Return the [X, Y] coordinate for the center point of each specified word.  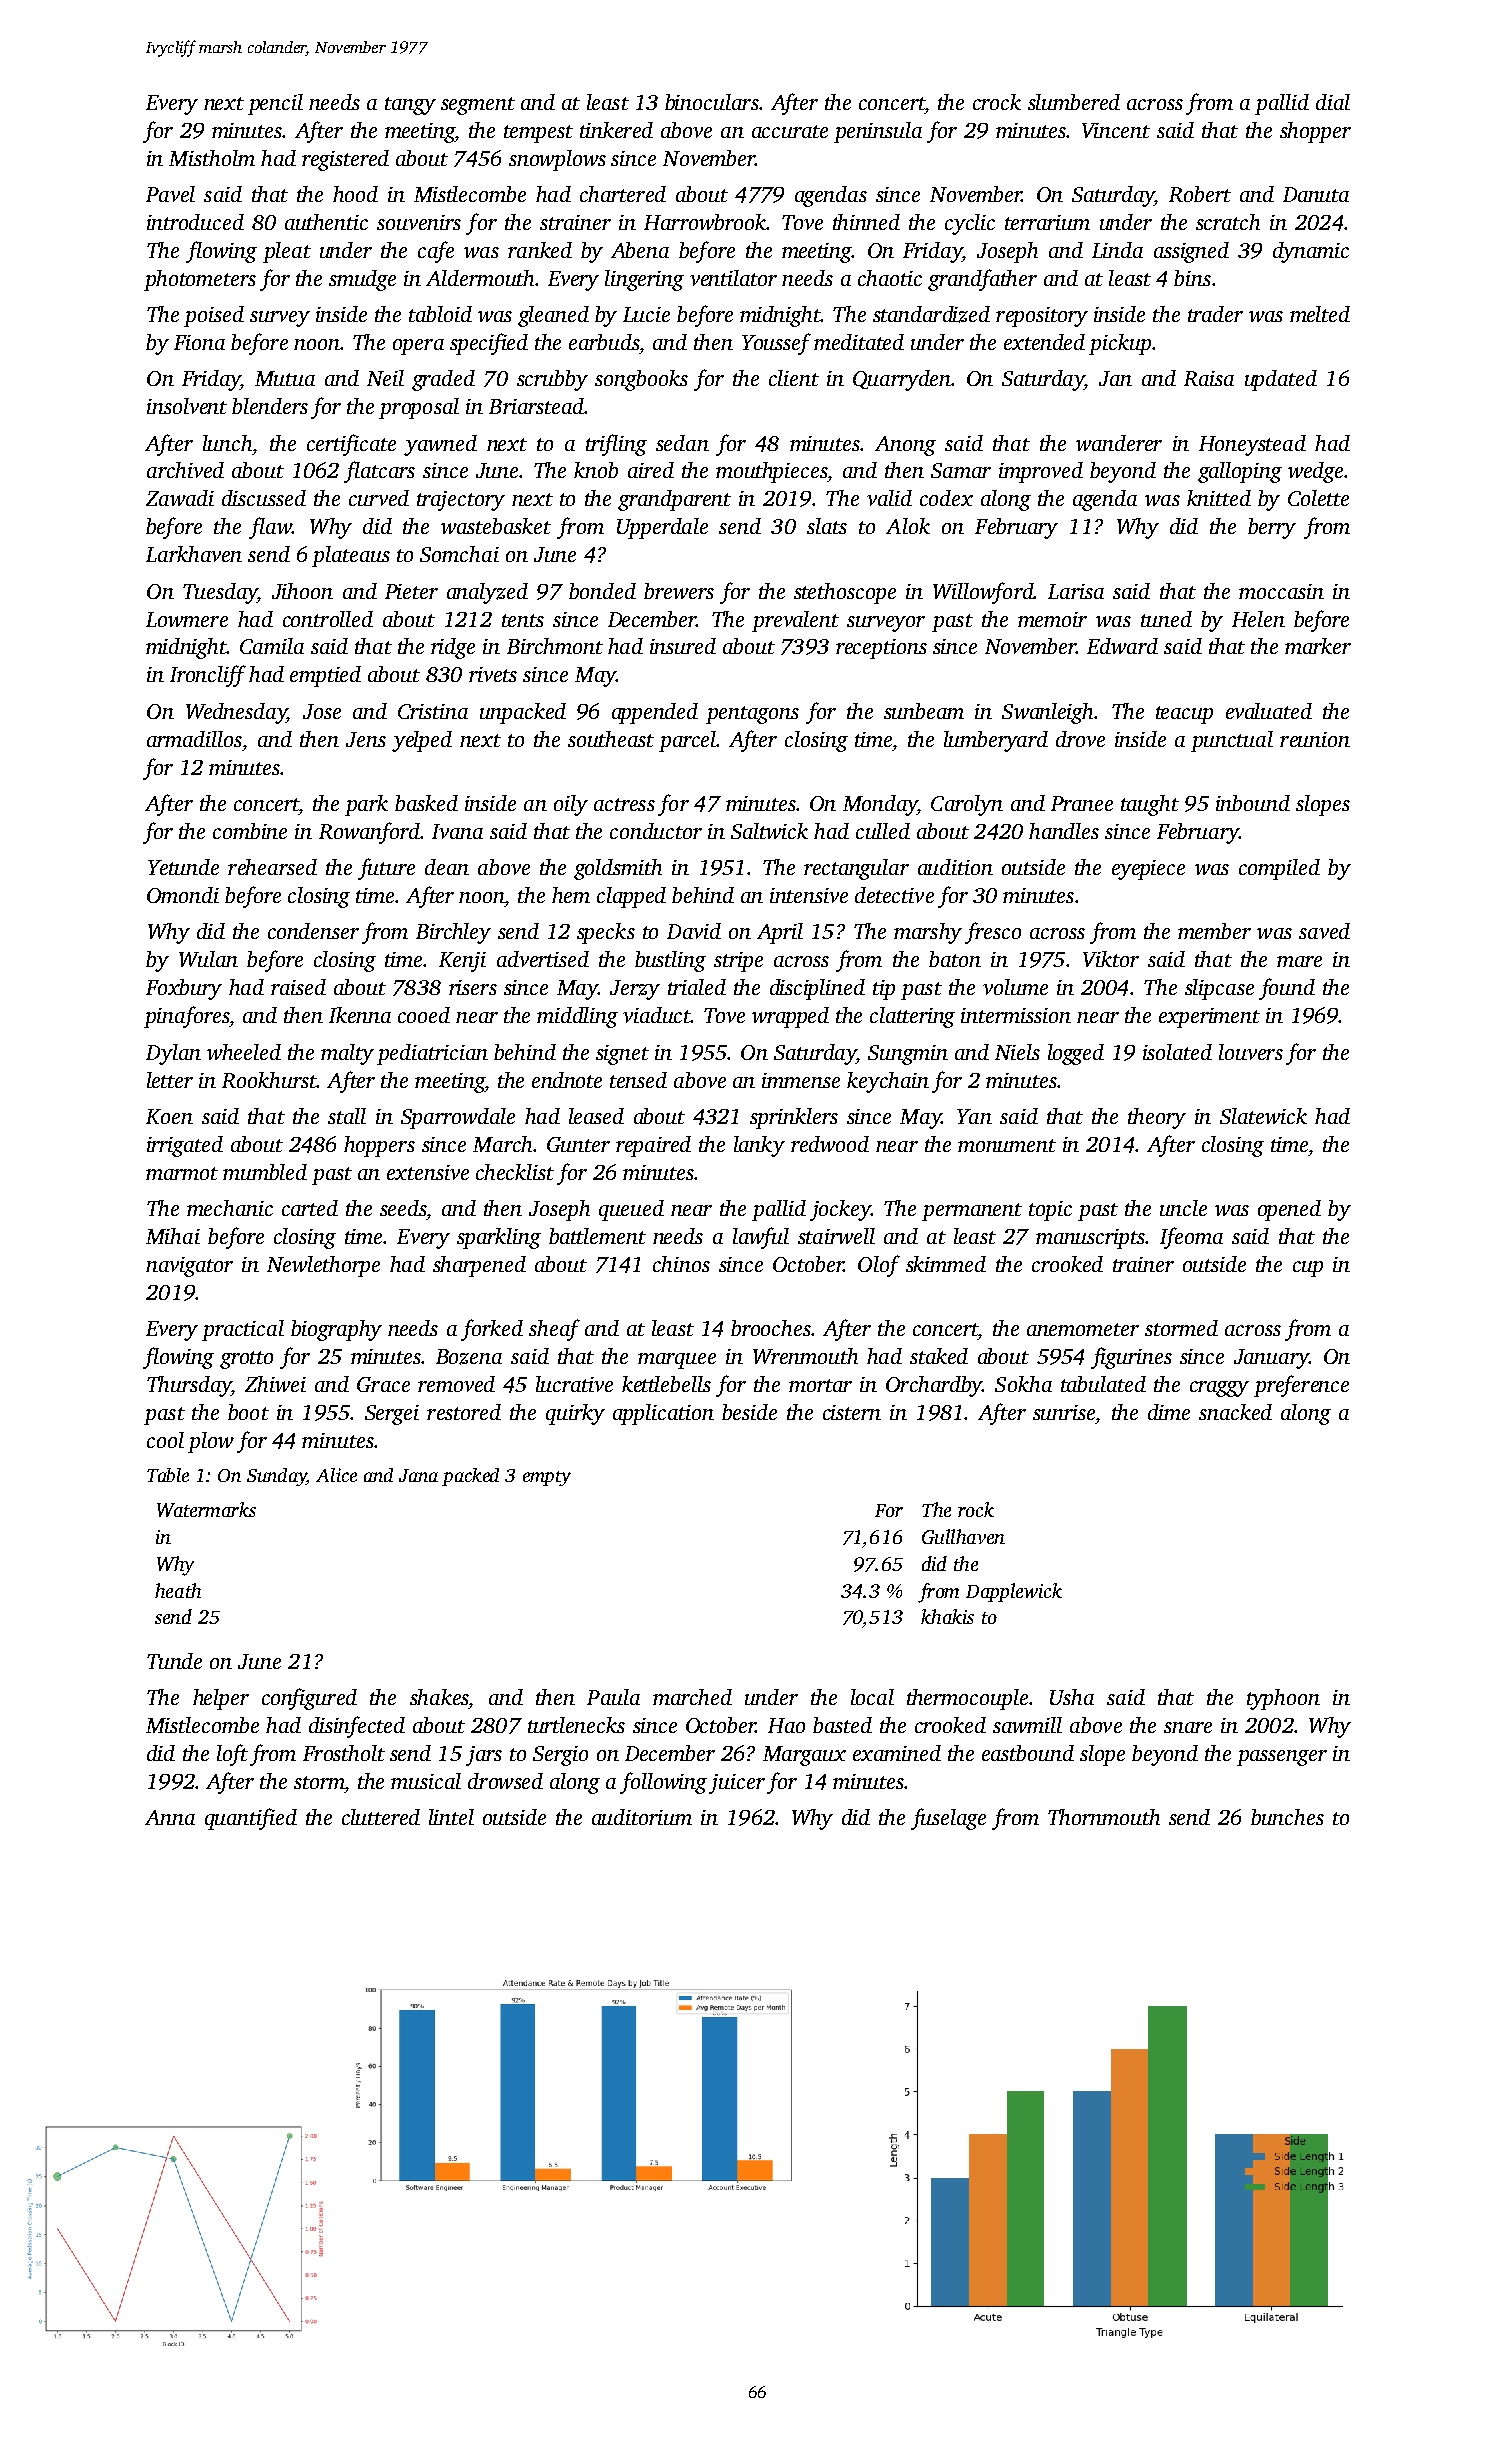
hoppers [379, 1146]
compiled [1279, 869]
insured [683, 646]
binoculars [712, 102]
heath [178, 1590]
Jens [366, 739]
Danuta [1316, 194]
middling [577, 1017]
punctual [1232, 741]
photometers [200, 280]
